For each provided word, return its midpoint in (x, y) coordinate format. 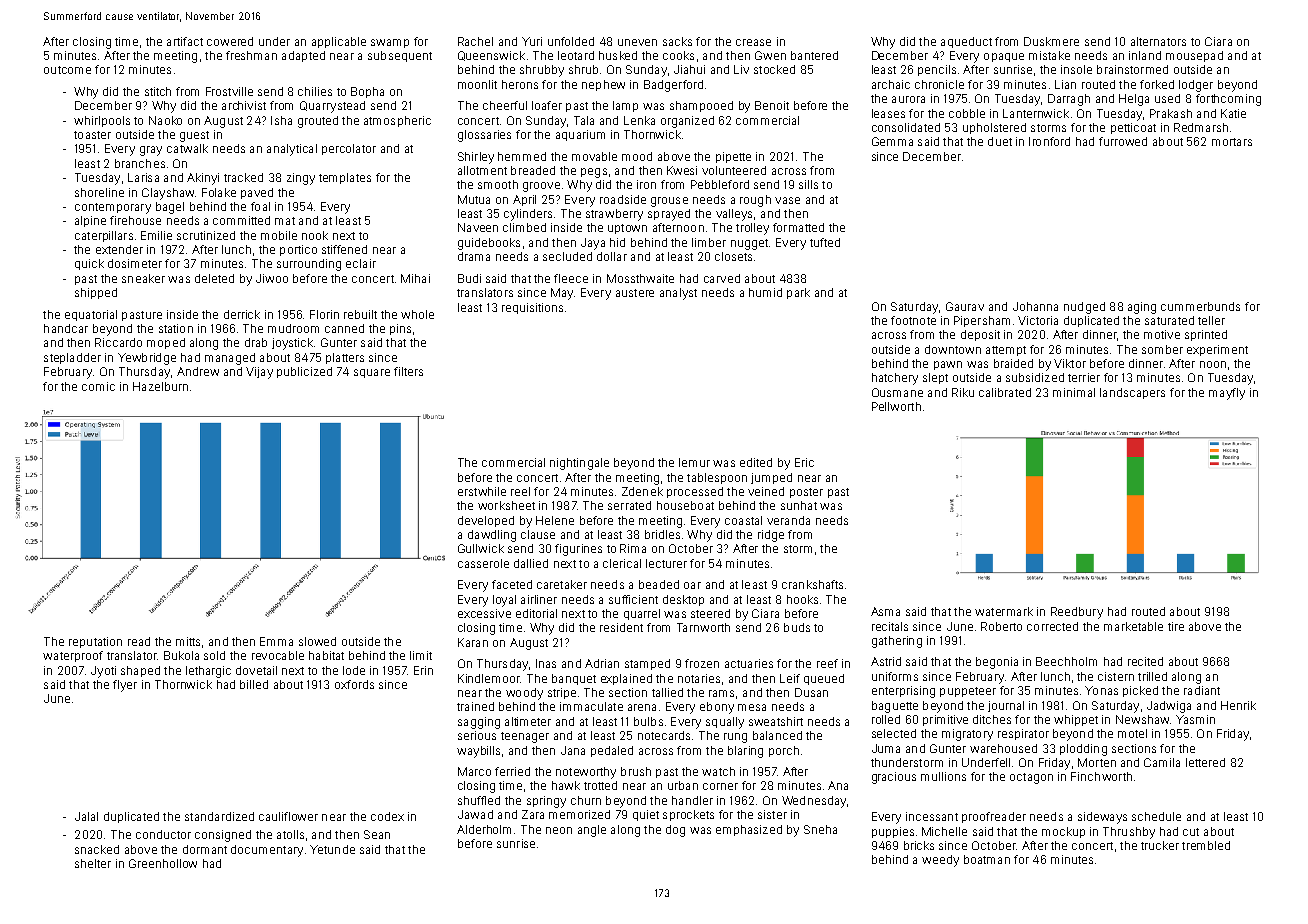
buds (797, 627)
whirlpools (102, 121)
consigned (223, 836)
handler (692, 800)
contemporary (113, 208)
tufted (825, 242)
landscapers (1132, 393)
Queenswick (491, 56)
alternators (1158, 41)
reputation (95, 642)
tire (1176, 626)
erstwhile (482, 491)
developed (486, 521)
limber (709, 242)
